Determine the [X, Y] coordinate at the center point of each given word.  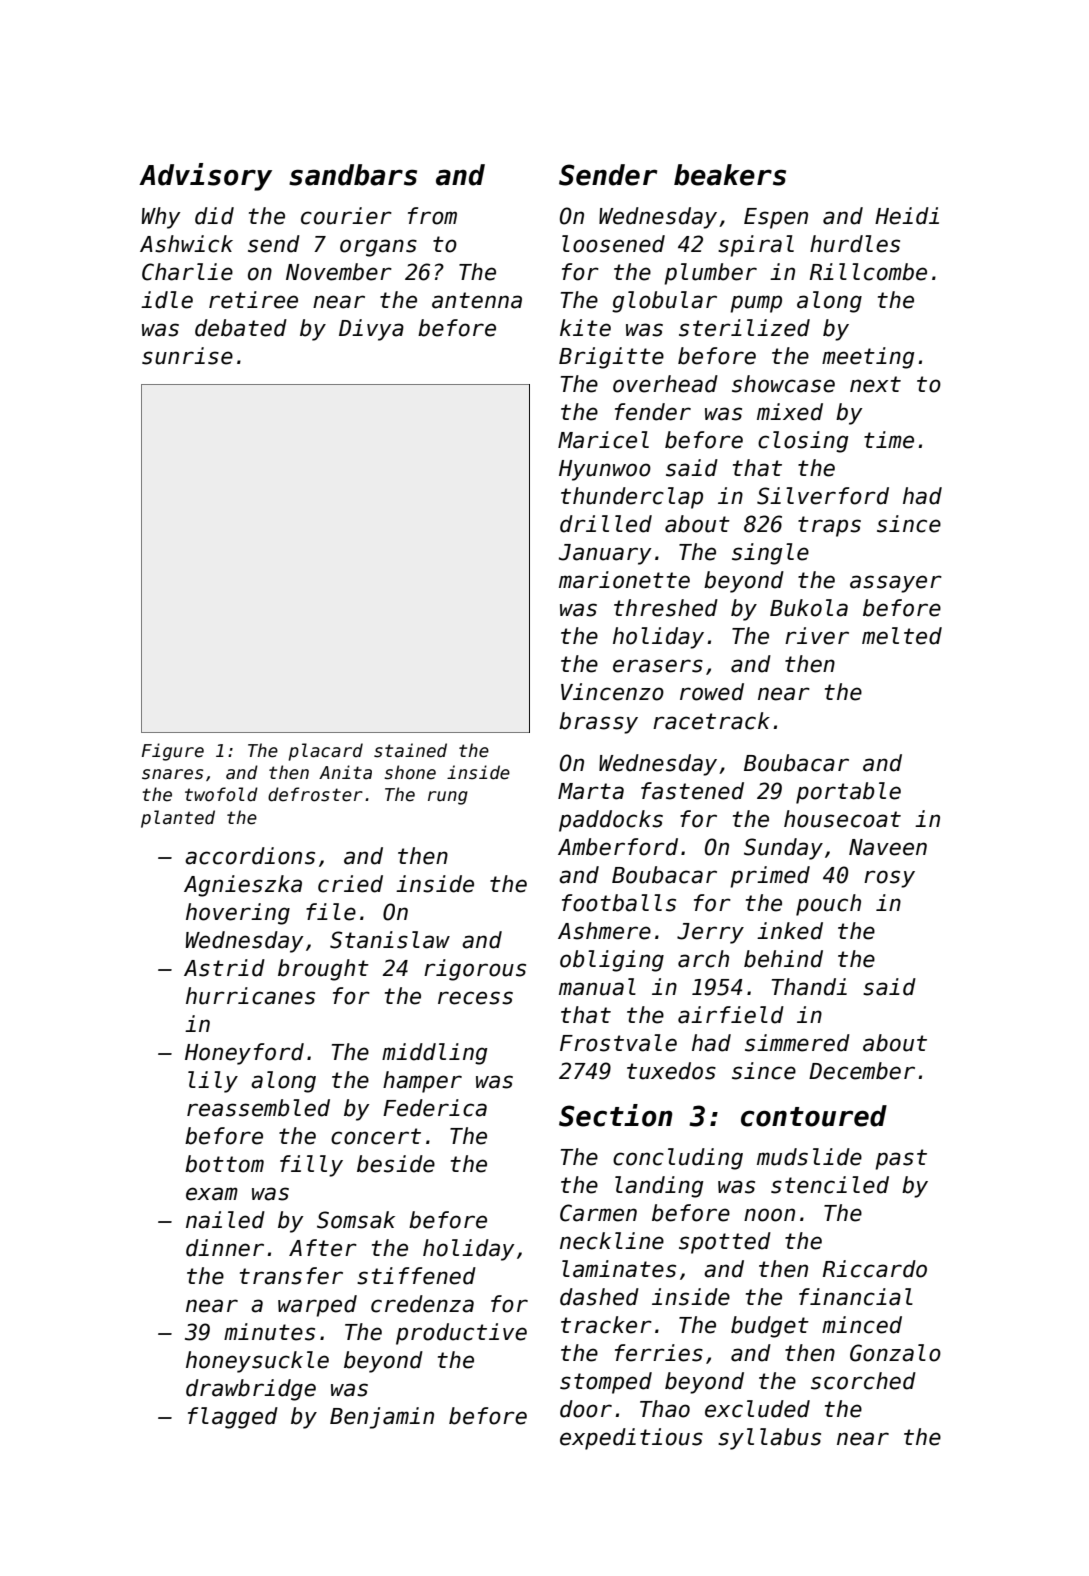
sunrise [187, 356]
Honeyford [244, 1054]
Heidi [907, 216]
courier [346, 216]
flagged [233, 1418]
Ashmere [604, 931]
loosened [613, 244]
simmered [797, 1043]
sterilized [744, 328]
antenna [477, 300]
